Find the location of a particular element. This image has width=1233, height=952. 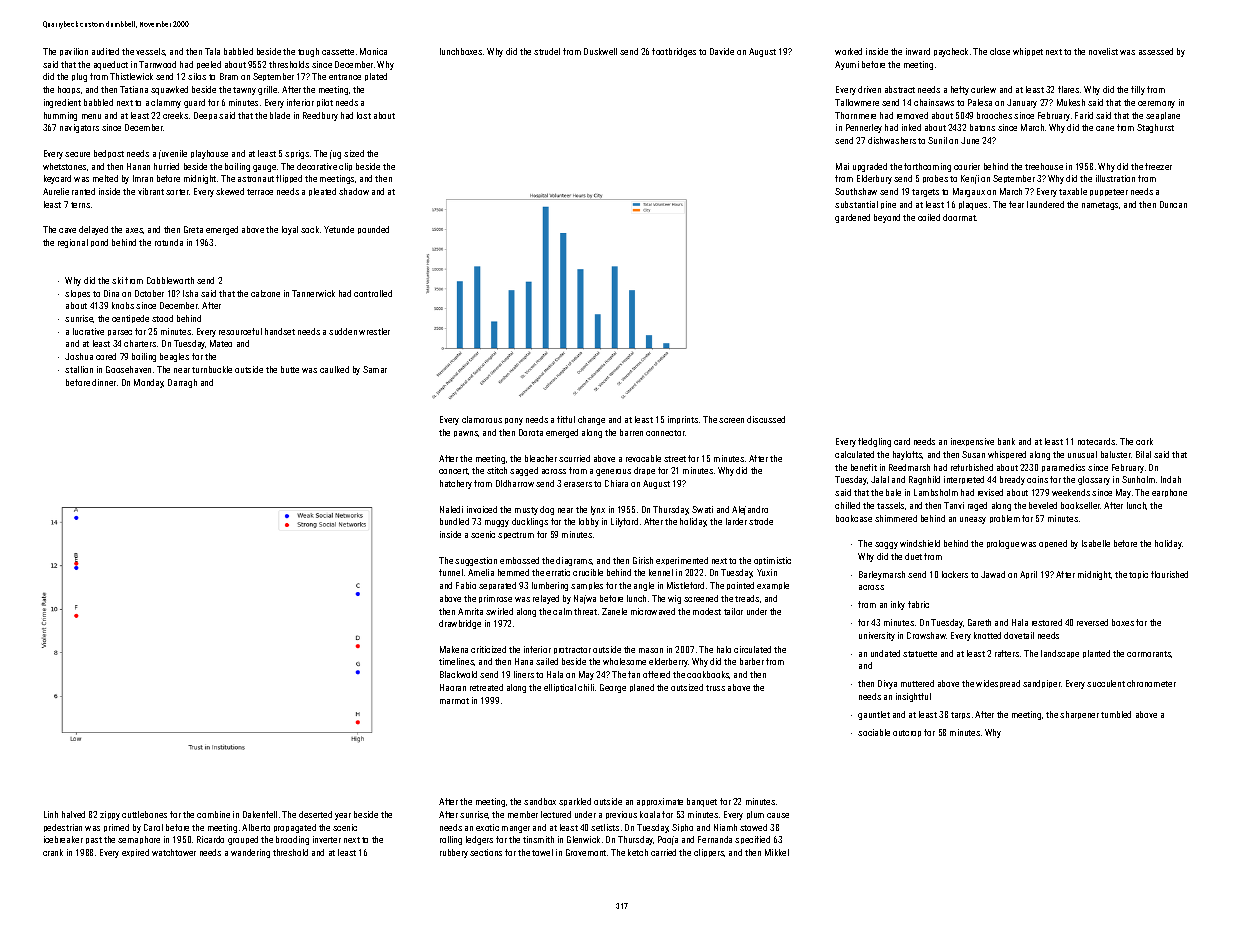

hatchery is located at coordinates (456, 484).
